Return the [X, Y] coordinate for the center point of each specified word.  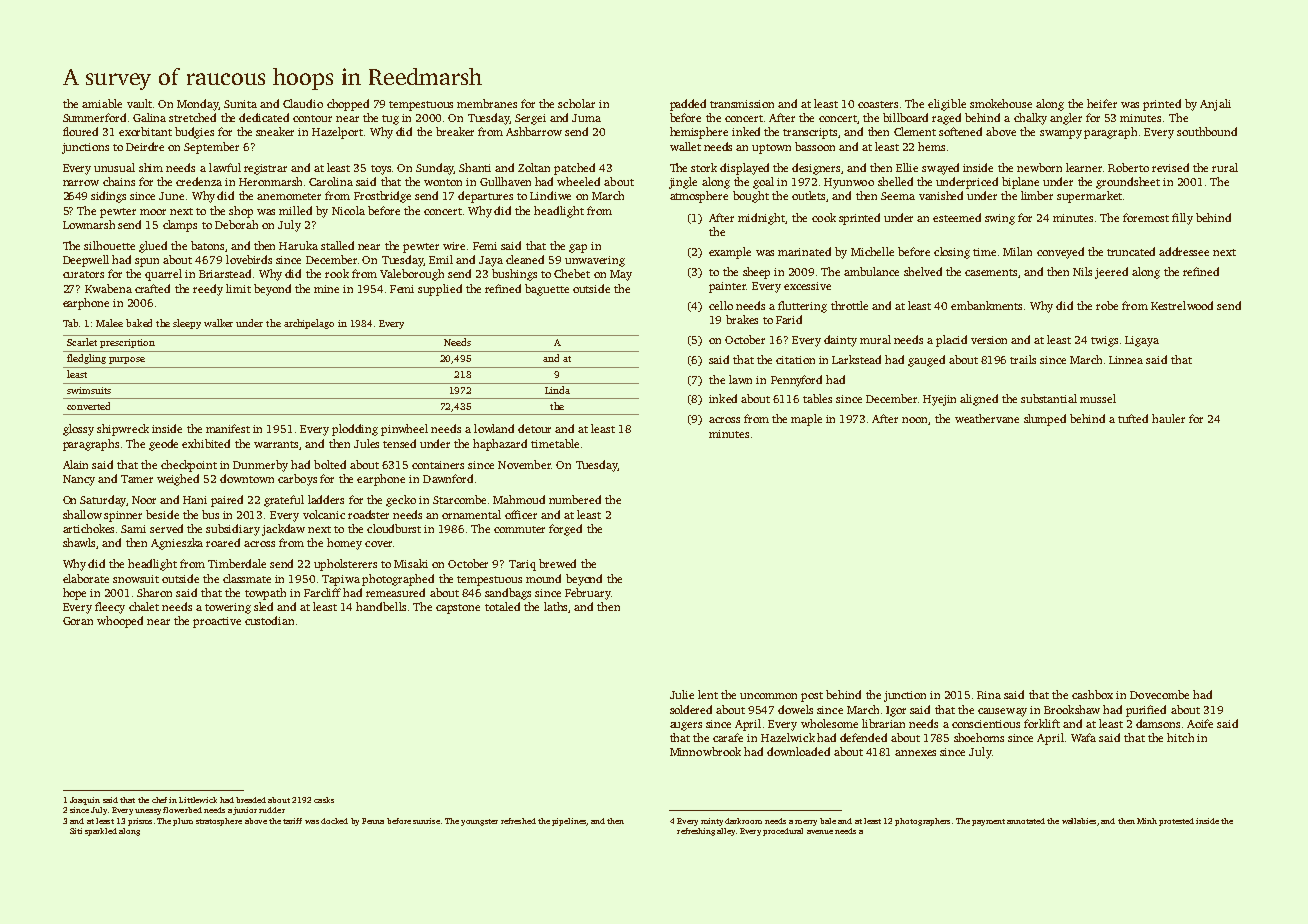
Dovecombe [1159, 694]
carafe [728, 737]
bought [751, 197]
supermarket [1089, 197]
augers [686, 726]
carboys [297, 480]
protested [1176, 822]
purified [1146, 711]
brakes [742, 319]
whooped [120, 622]
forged [565, 530]
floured [80, 131]
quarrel [163, 275]
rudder [272, 810]
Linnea [1126, 360]
